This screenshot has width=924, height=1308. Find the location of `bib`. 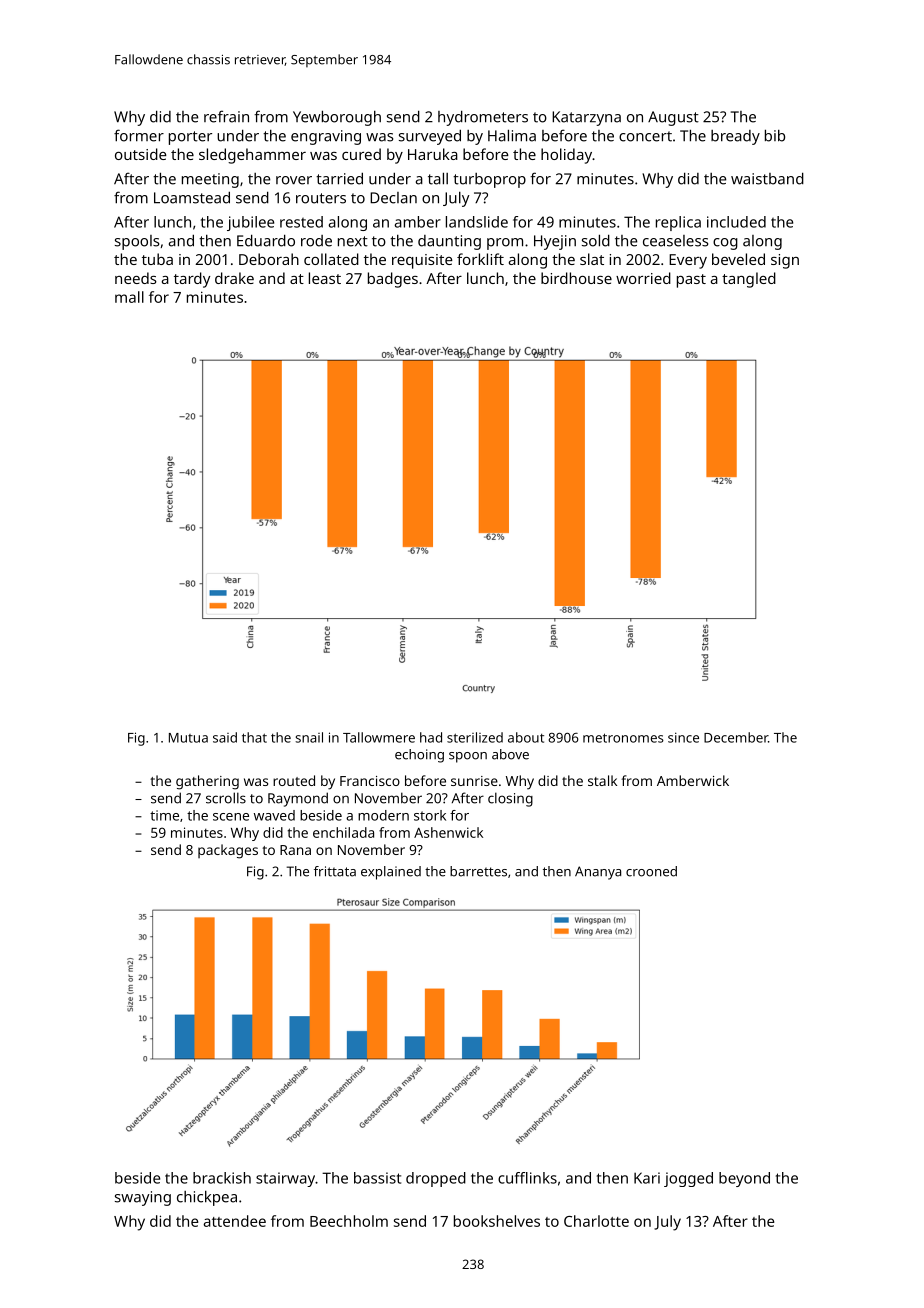

bib is located at coordinates (775, 135).
